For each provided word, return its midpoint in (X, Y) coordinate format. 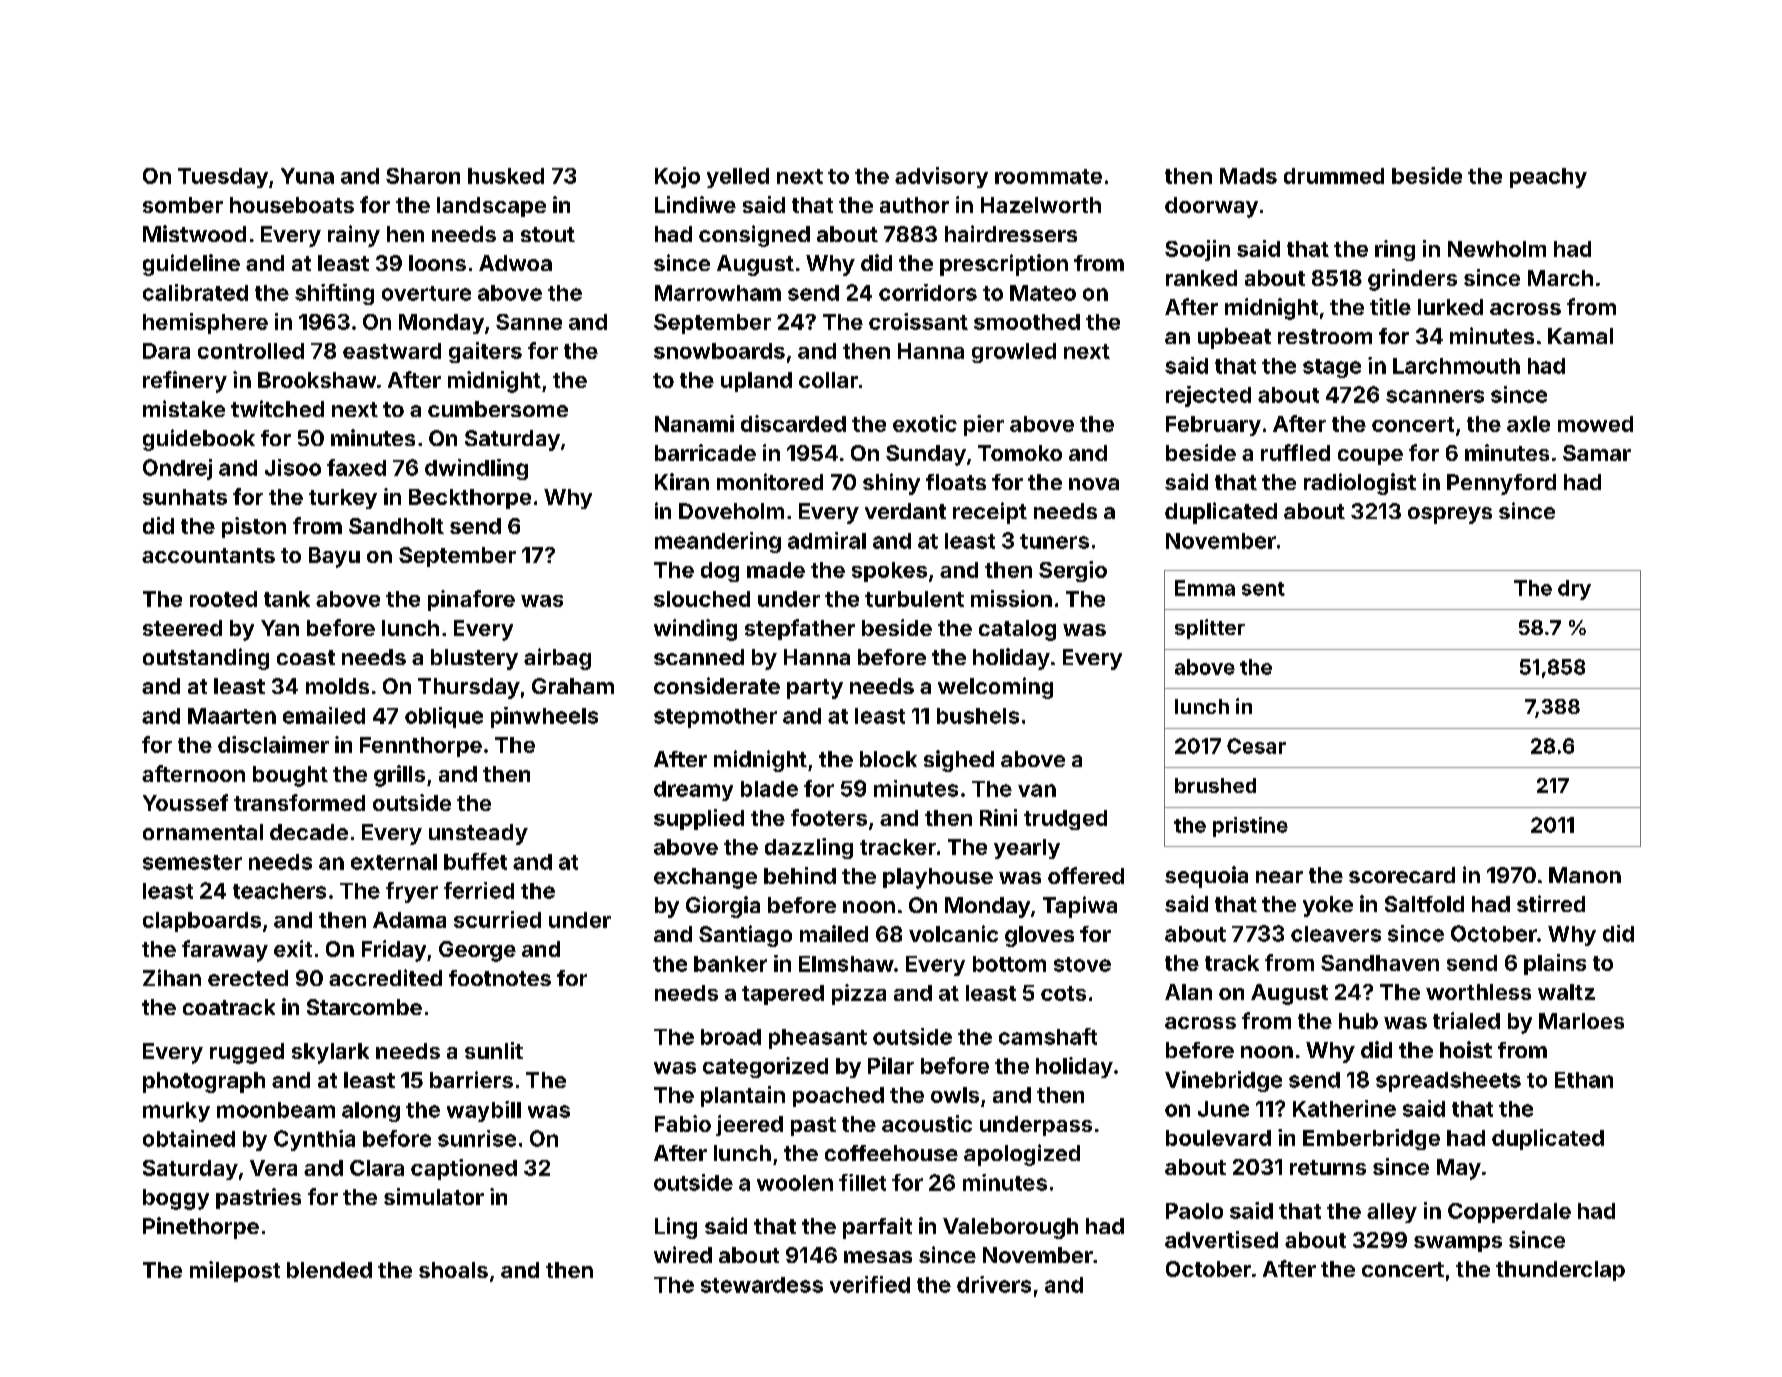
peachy (1548, 178)
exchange (705, 878)
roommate (1048, 176)
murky (176, 1112)
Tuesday (223, 178)
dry (1574, 590)
